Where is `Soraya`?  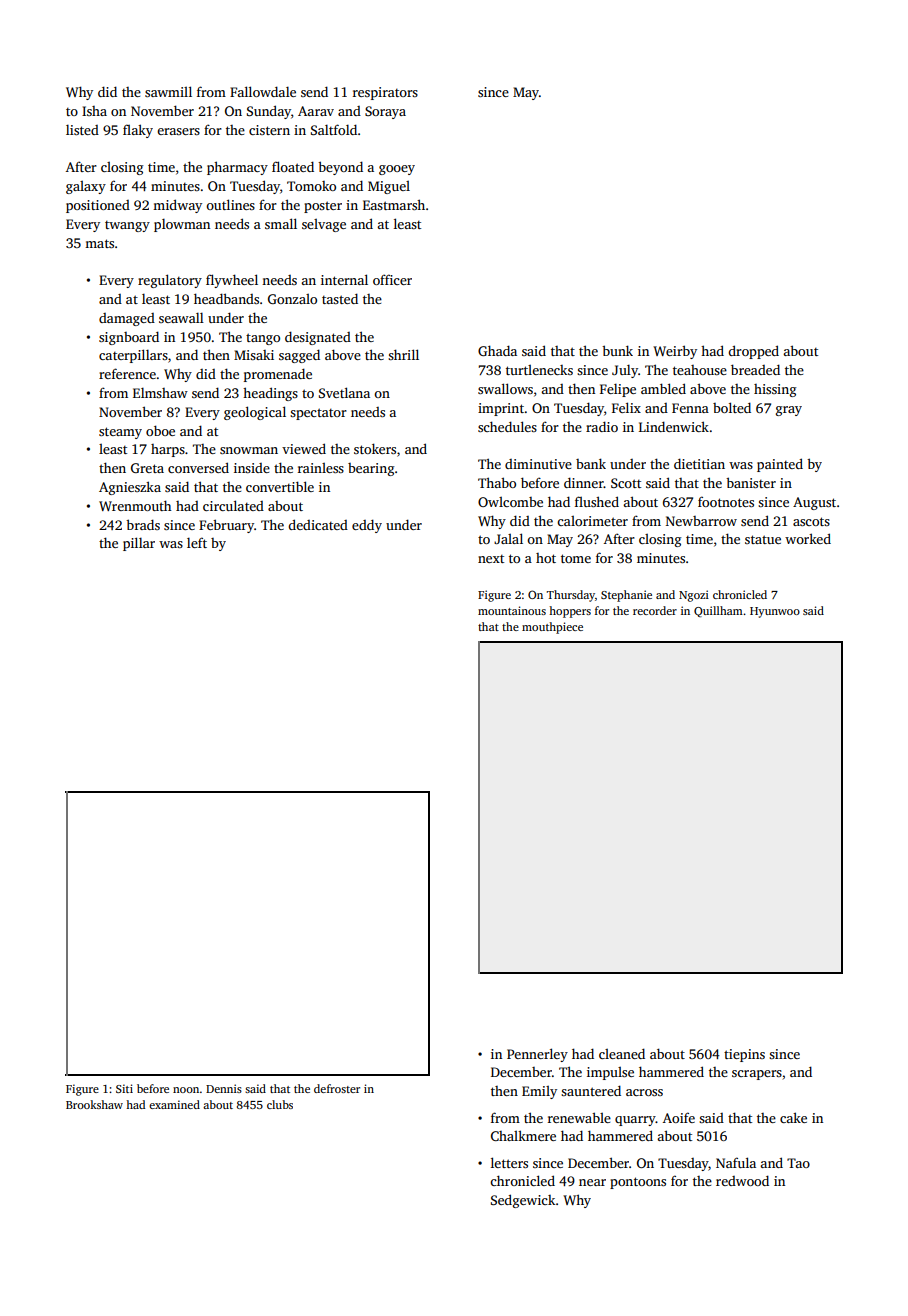
Soraya is located at coordinates (385, 112).
